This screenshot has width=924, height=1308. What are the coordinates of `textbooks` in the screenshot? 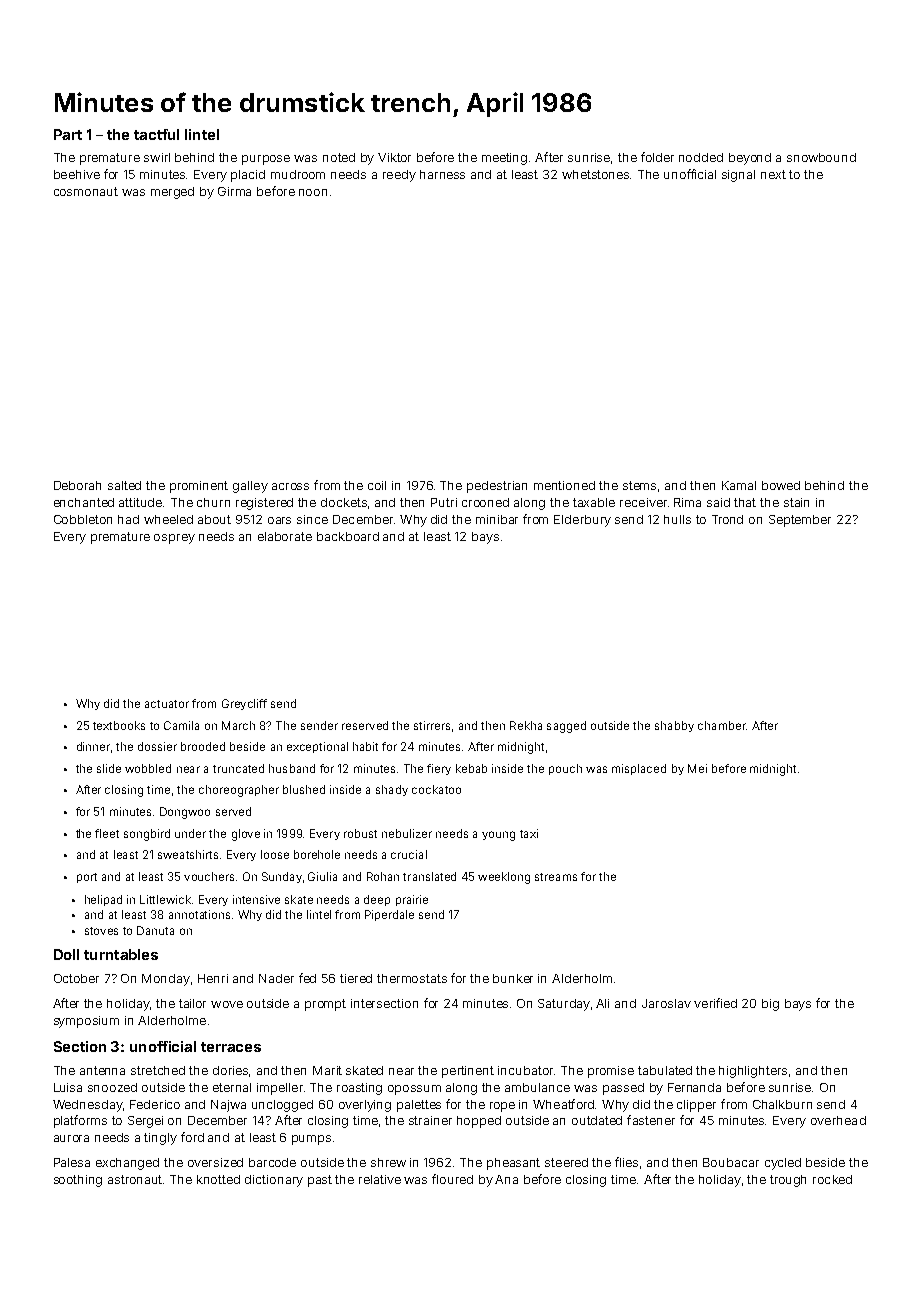 It's located at (119, 725).
